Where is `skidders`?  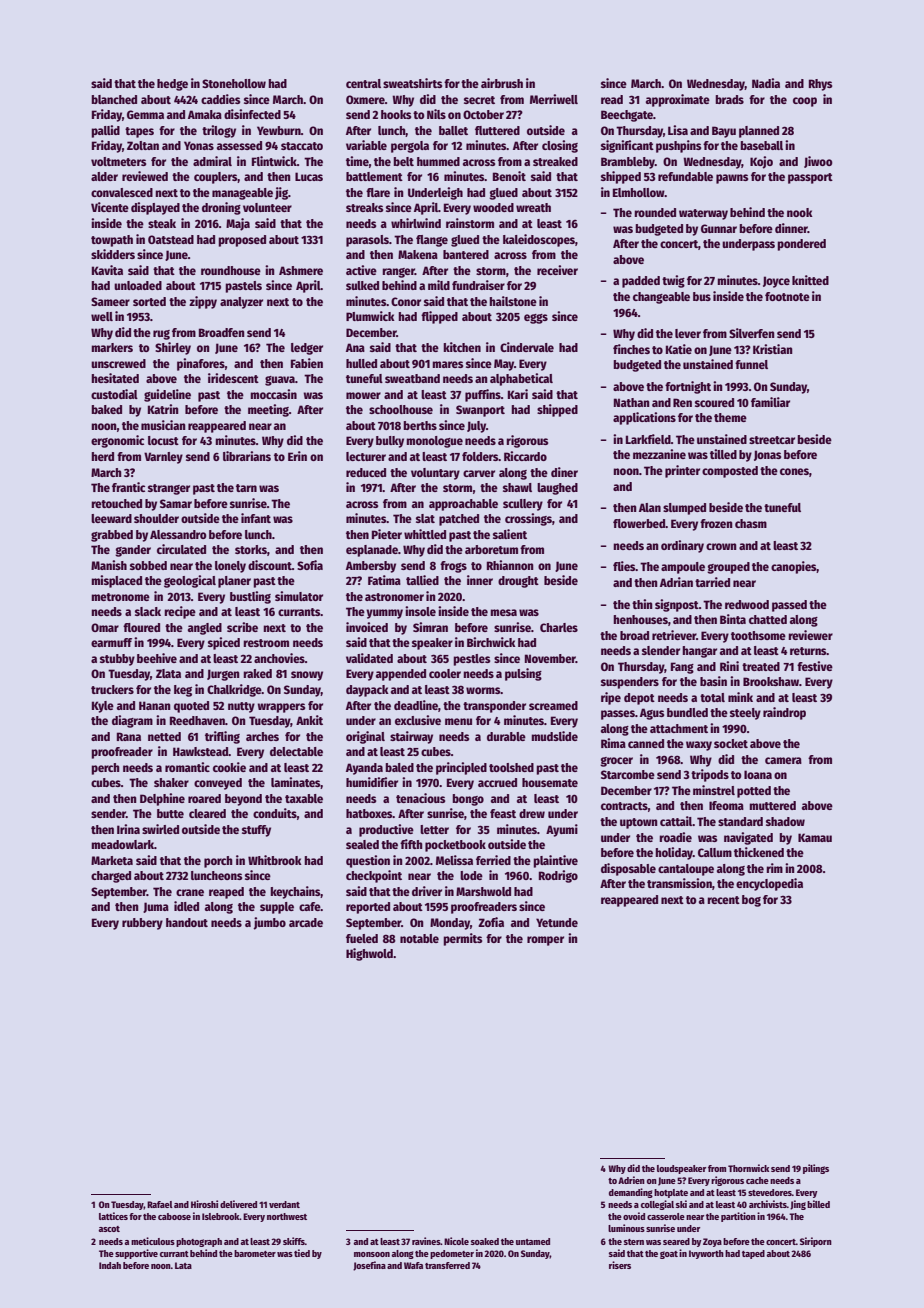
skidders is located at coordinates (113, 254).
